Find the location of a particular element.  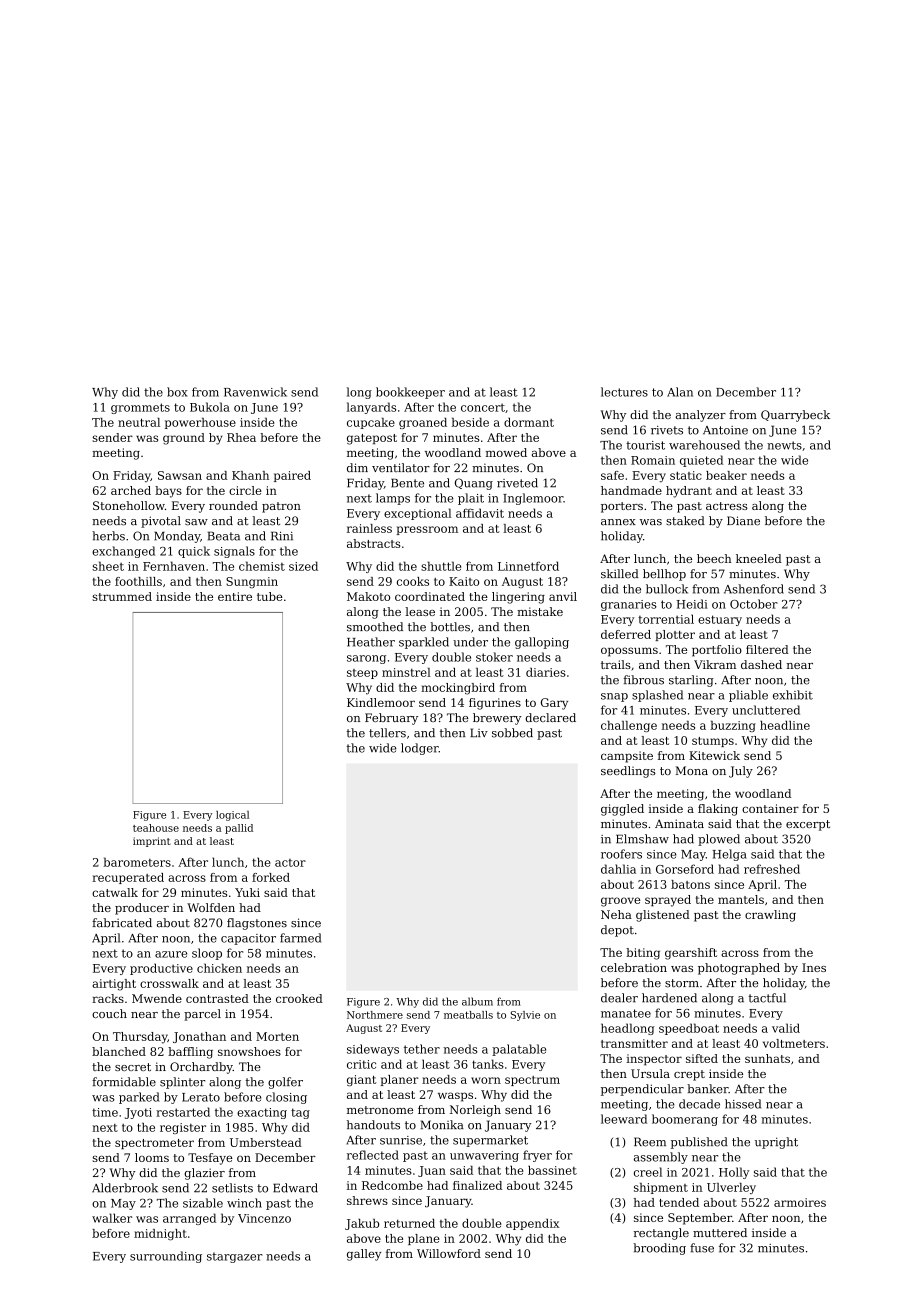

neutral is located at coordinates (139, 422).
